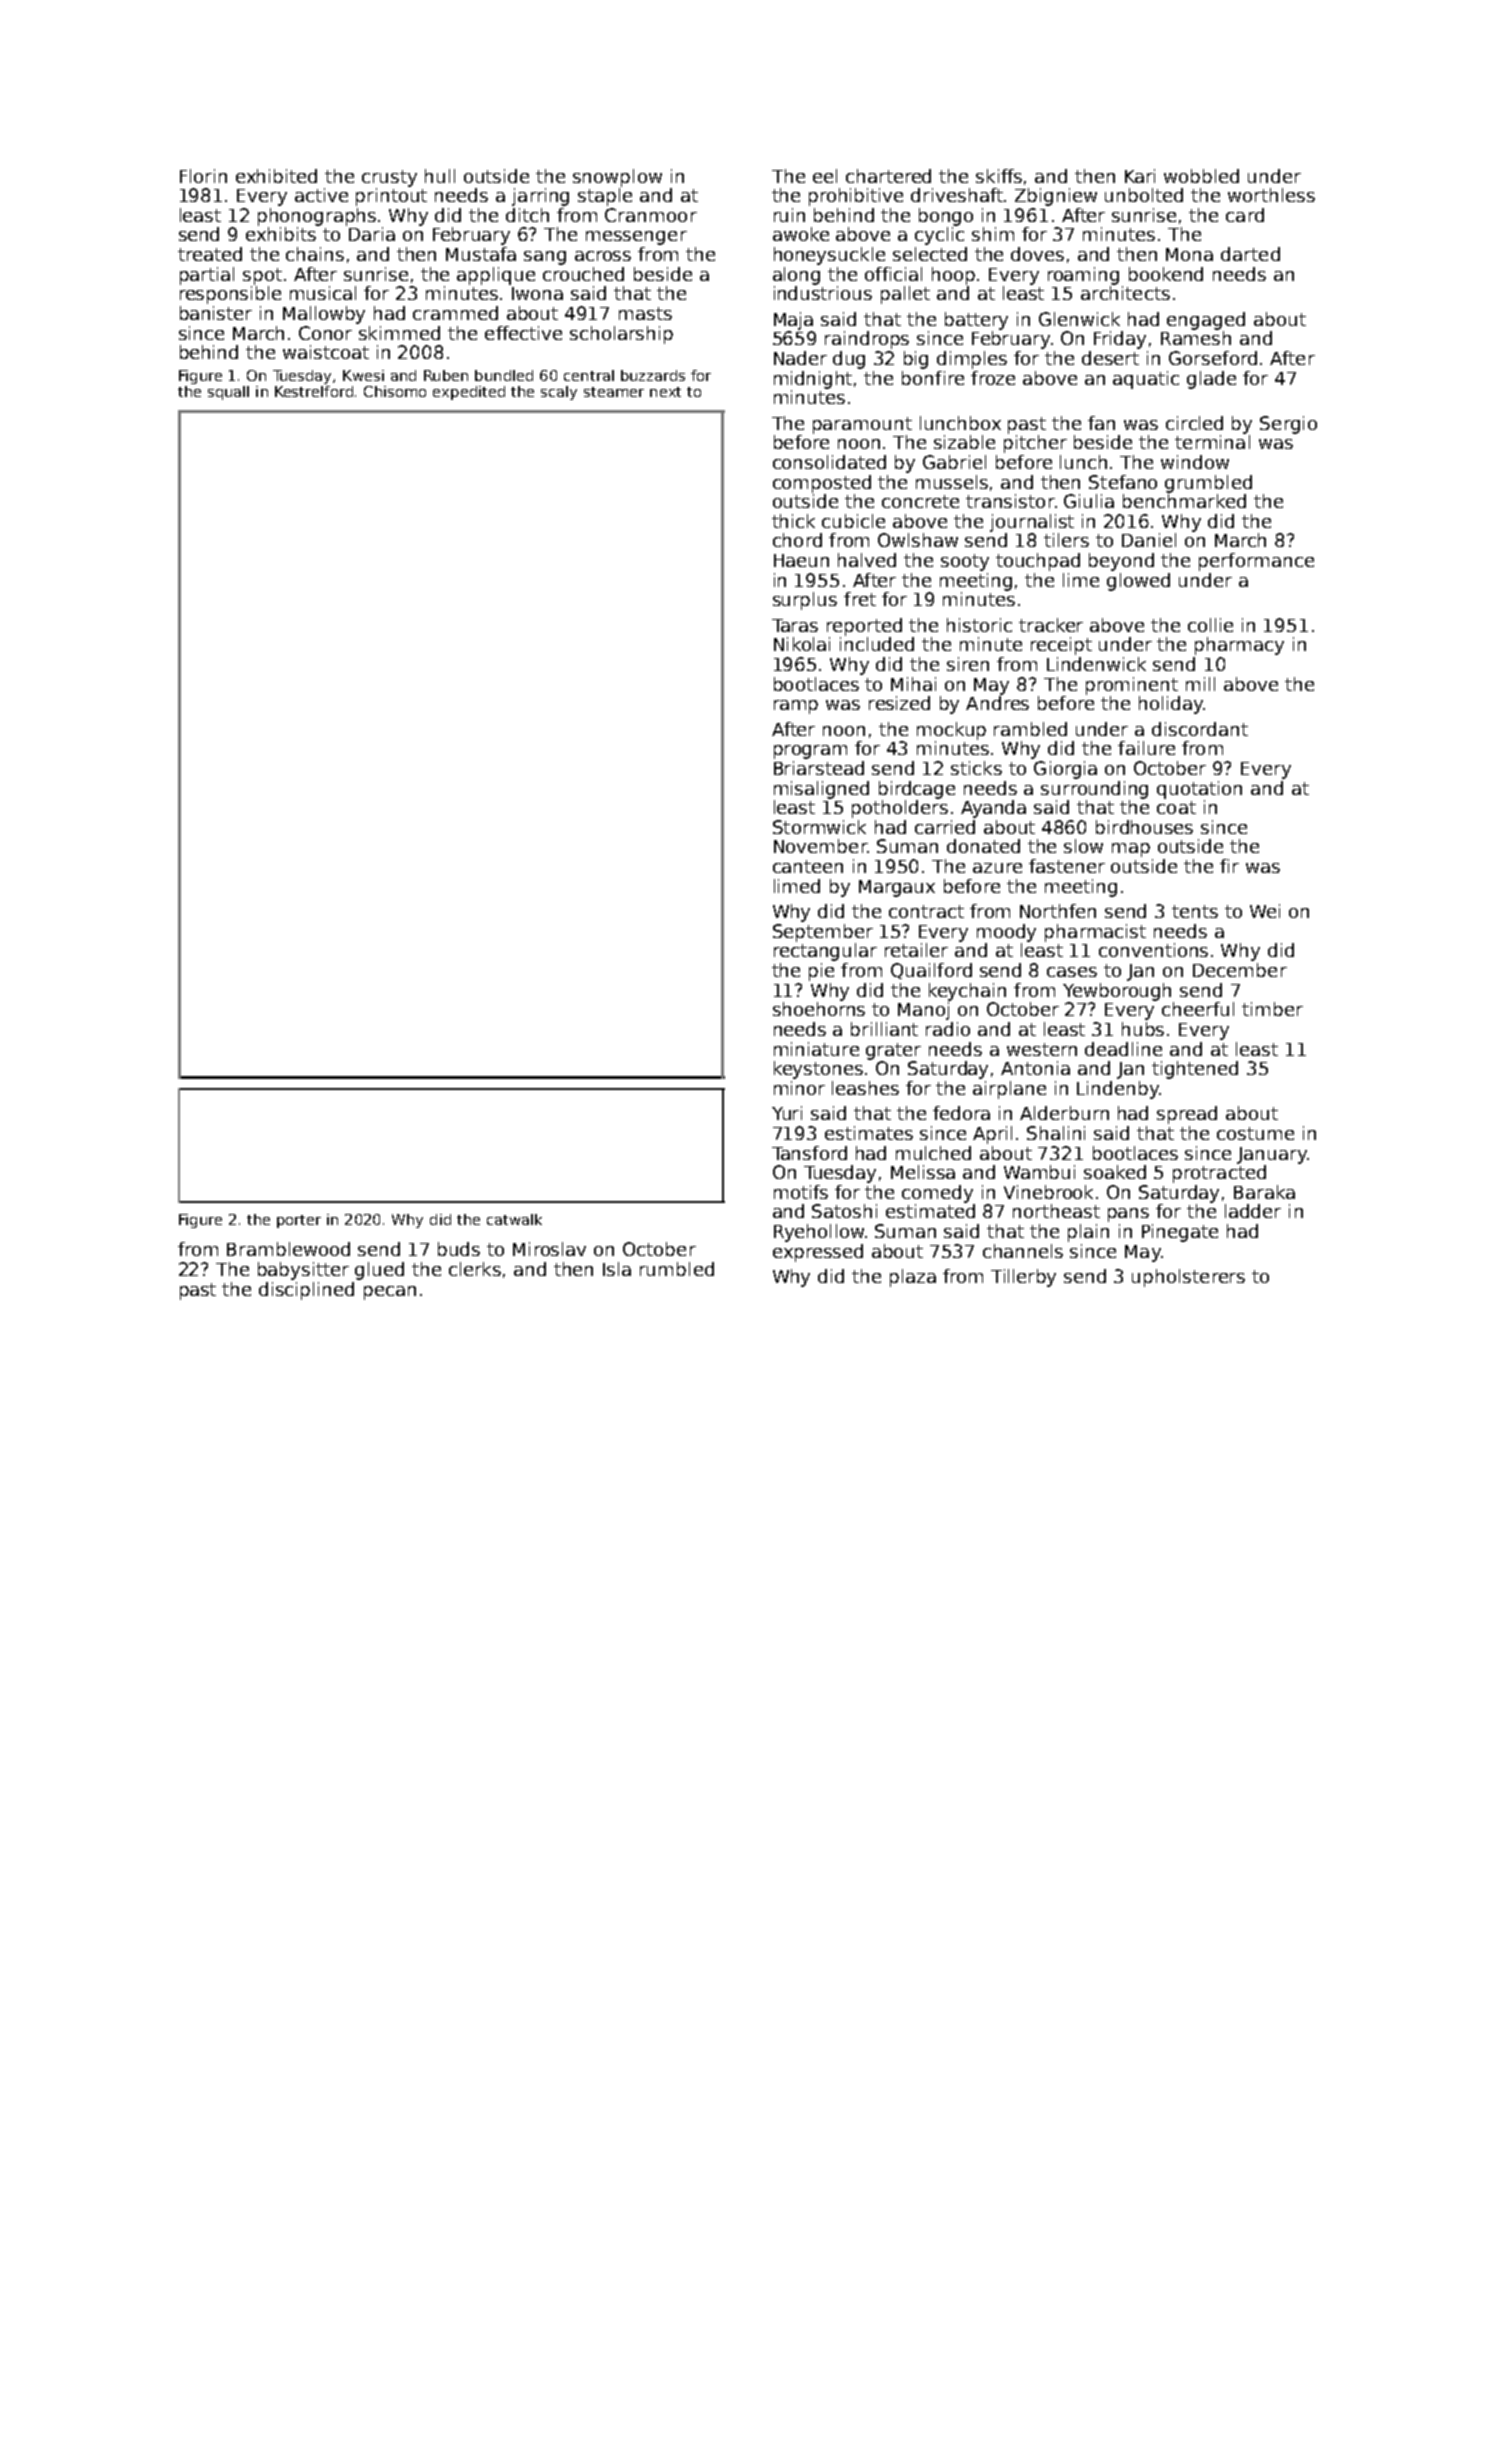  I want to click on thick, so click(793, 521).
